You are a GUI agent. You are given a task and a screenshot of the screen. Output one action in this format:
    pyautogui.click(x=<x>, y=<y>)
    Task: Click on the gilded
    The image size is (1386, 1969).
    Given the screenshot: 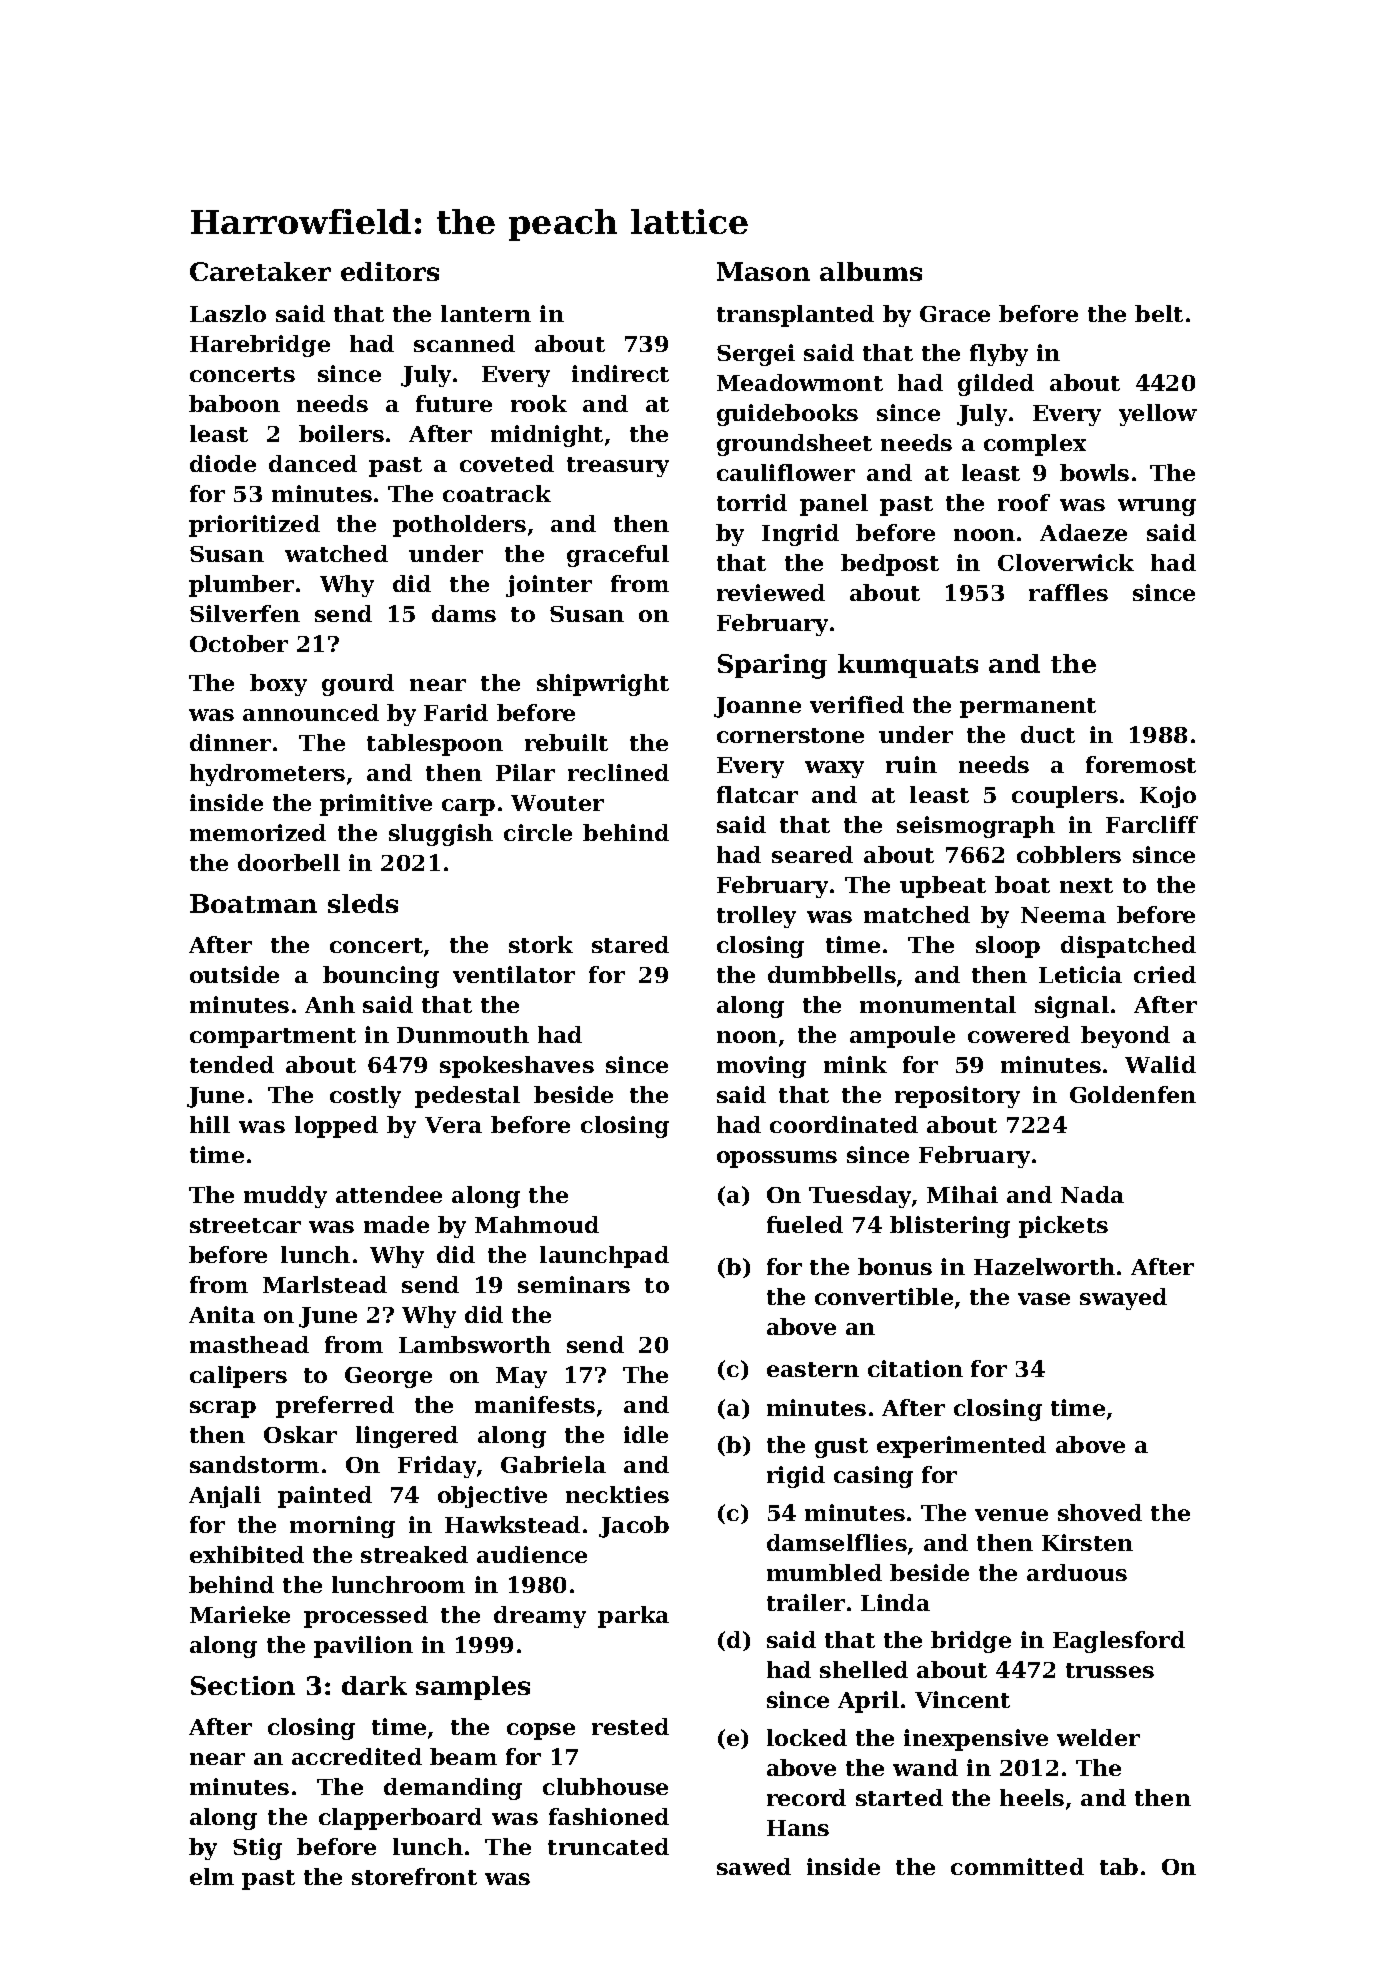 What is the action you would take?
    pyautogui.click(x=996, y=385)
